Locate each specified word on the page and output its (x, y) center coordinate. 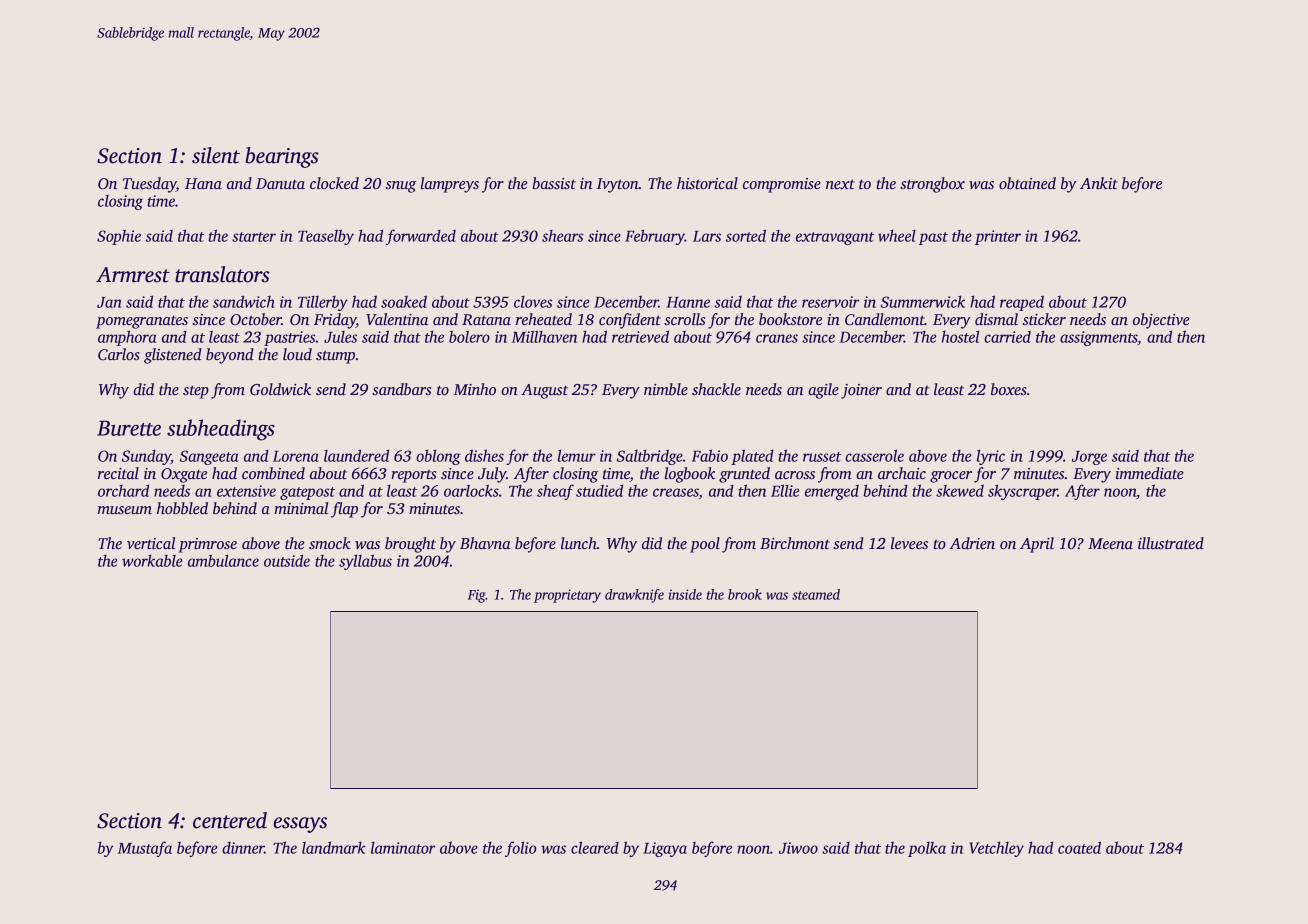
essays (300, 825)
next (840, 184)
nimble (666, 389)
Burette (129, 428)
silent (216, 155)
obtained (1027, 183)
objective (1161, 321)
